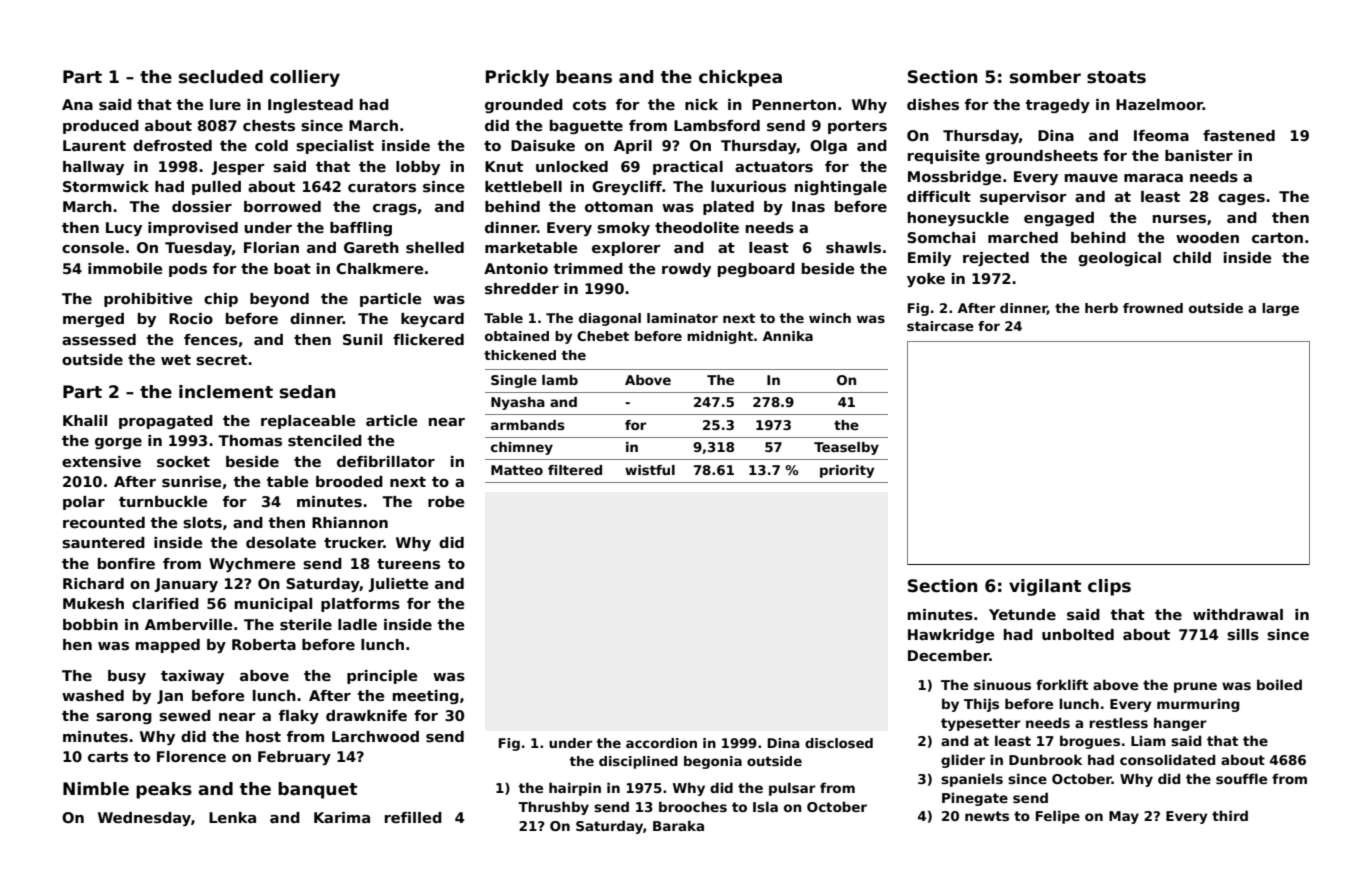  Describe the element at coordinates (1045, 587) in the document. I see `vigilant` at that location.
